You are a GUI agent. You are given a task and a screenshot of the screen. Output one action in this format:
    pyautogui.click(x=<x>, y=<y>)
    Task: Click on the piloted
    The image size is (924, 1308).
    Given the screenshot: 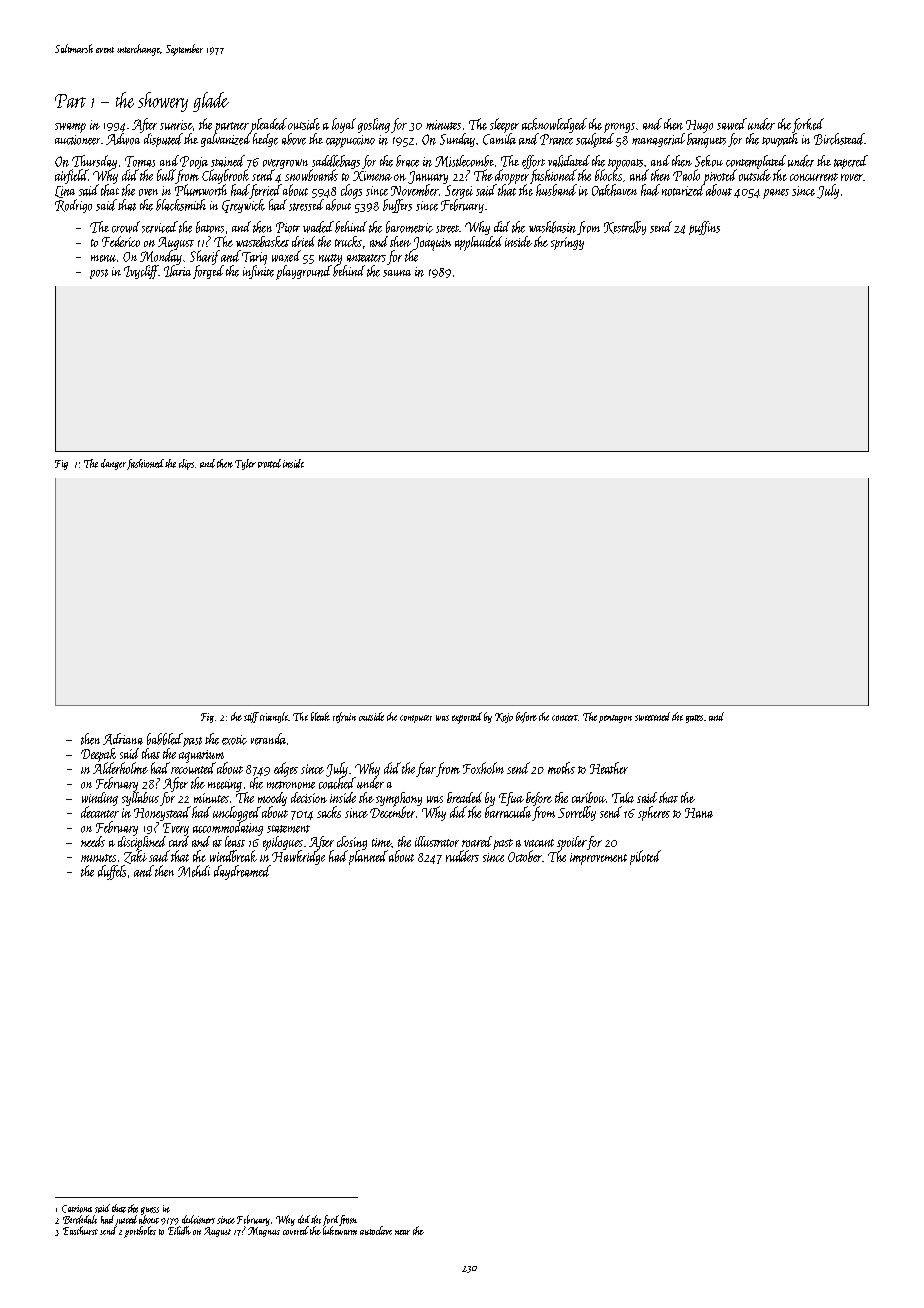 What is the action you would take?
    pyautogui.click(x=645, y=857)
